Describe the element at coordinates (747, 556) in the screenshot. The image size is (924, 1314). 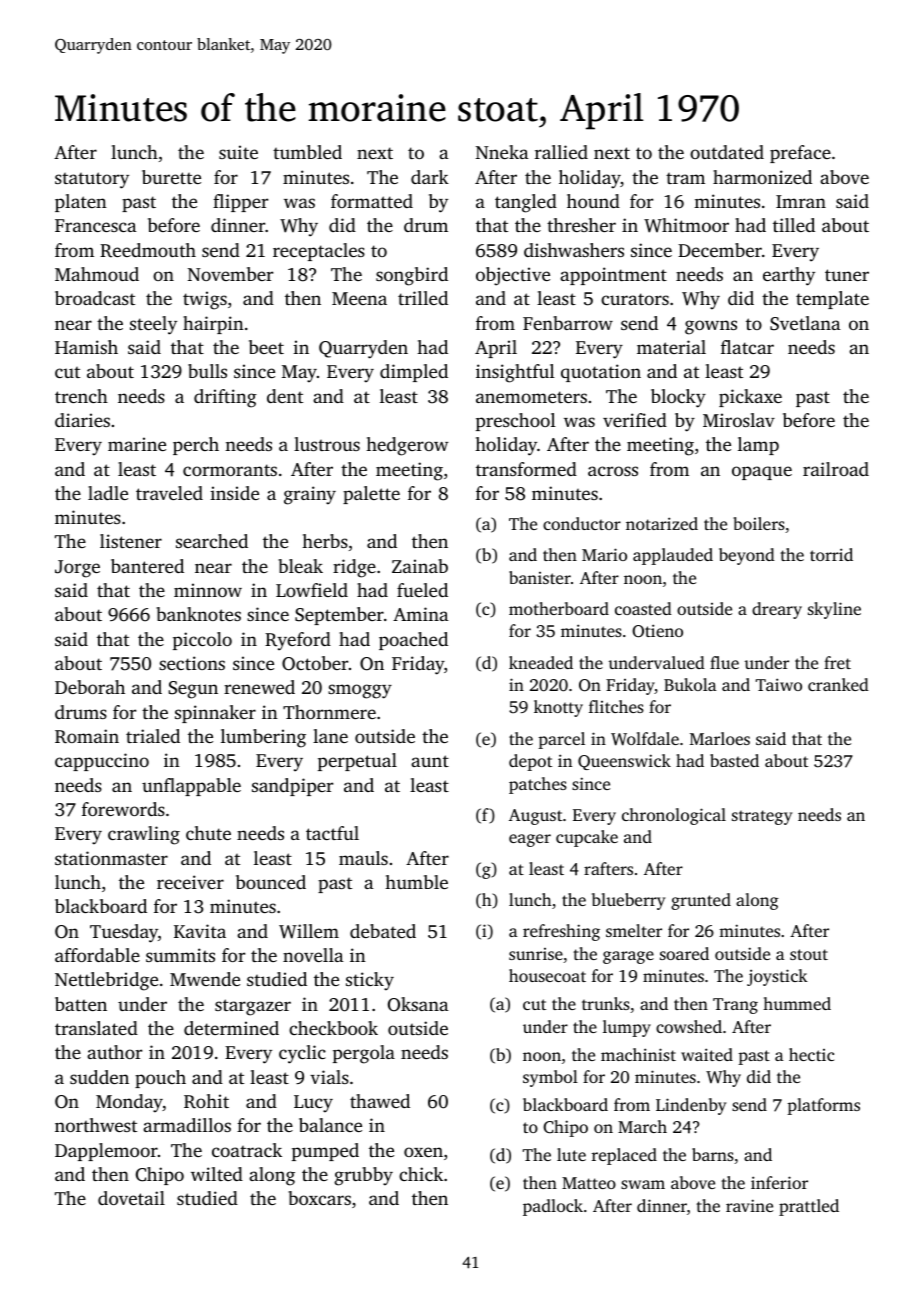
I see `beyond` at that location.
